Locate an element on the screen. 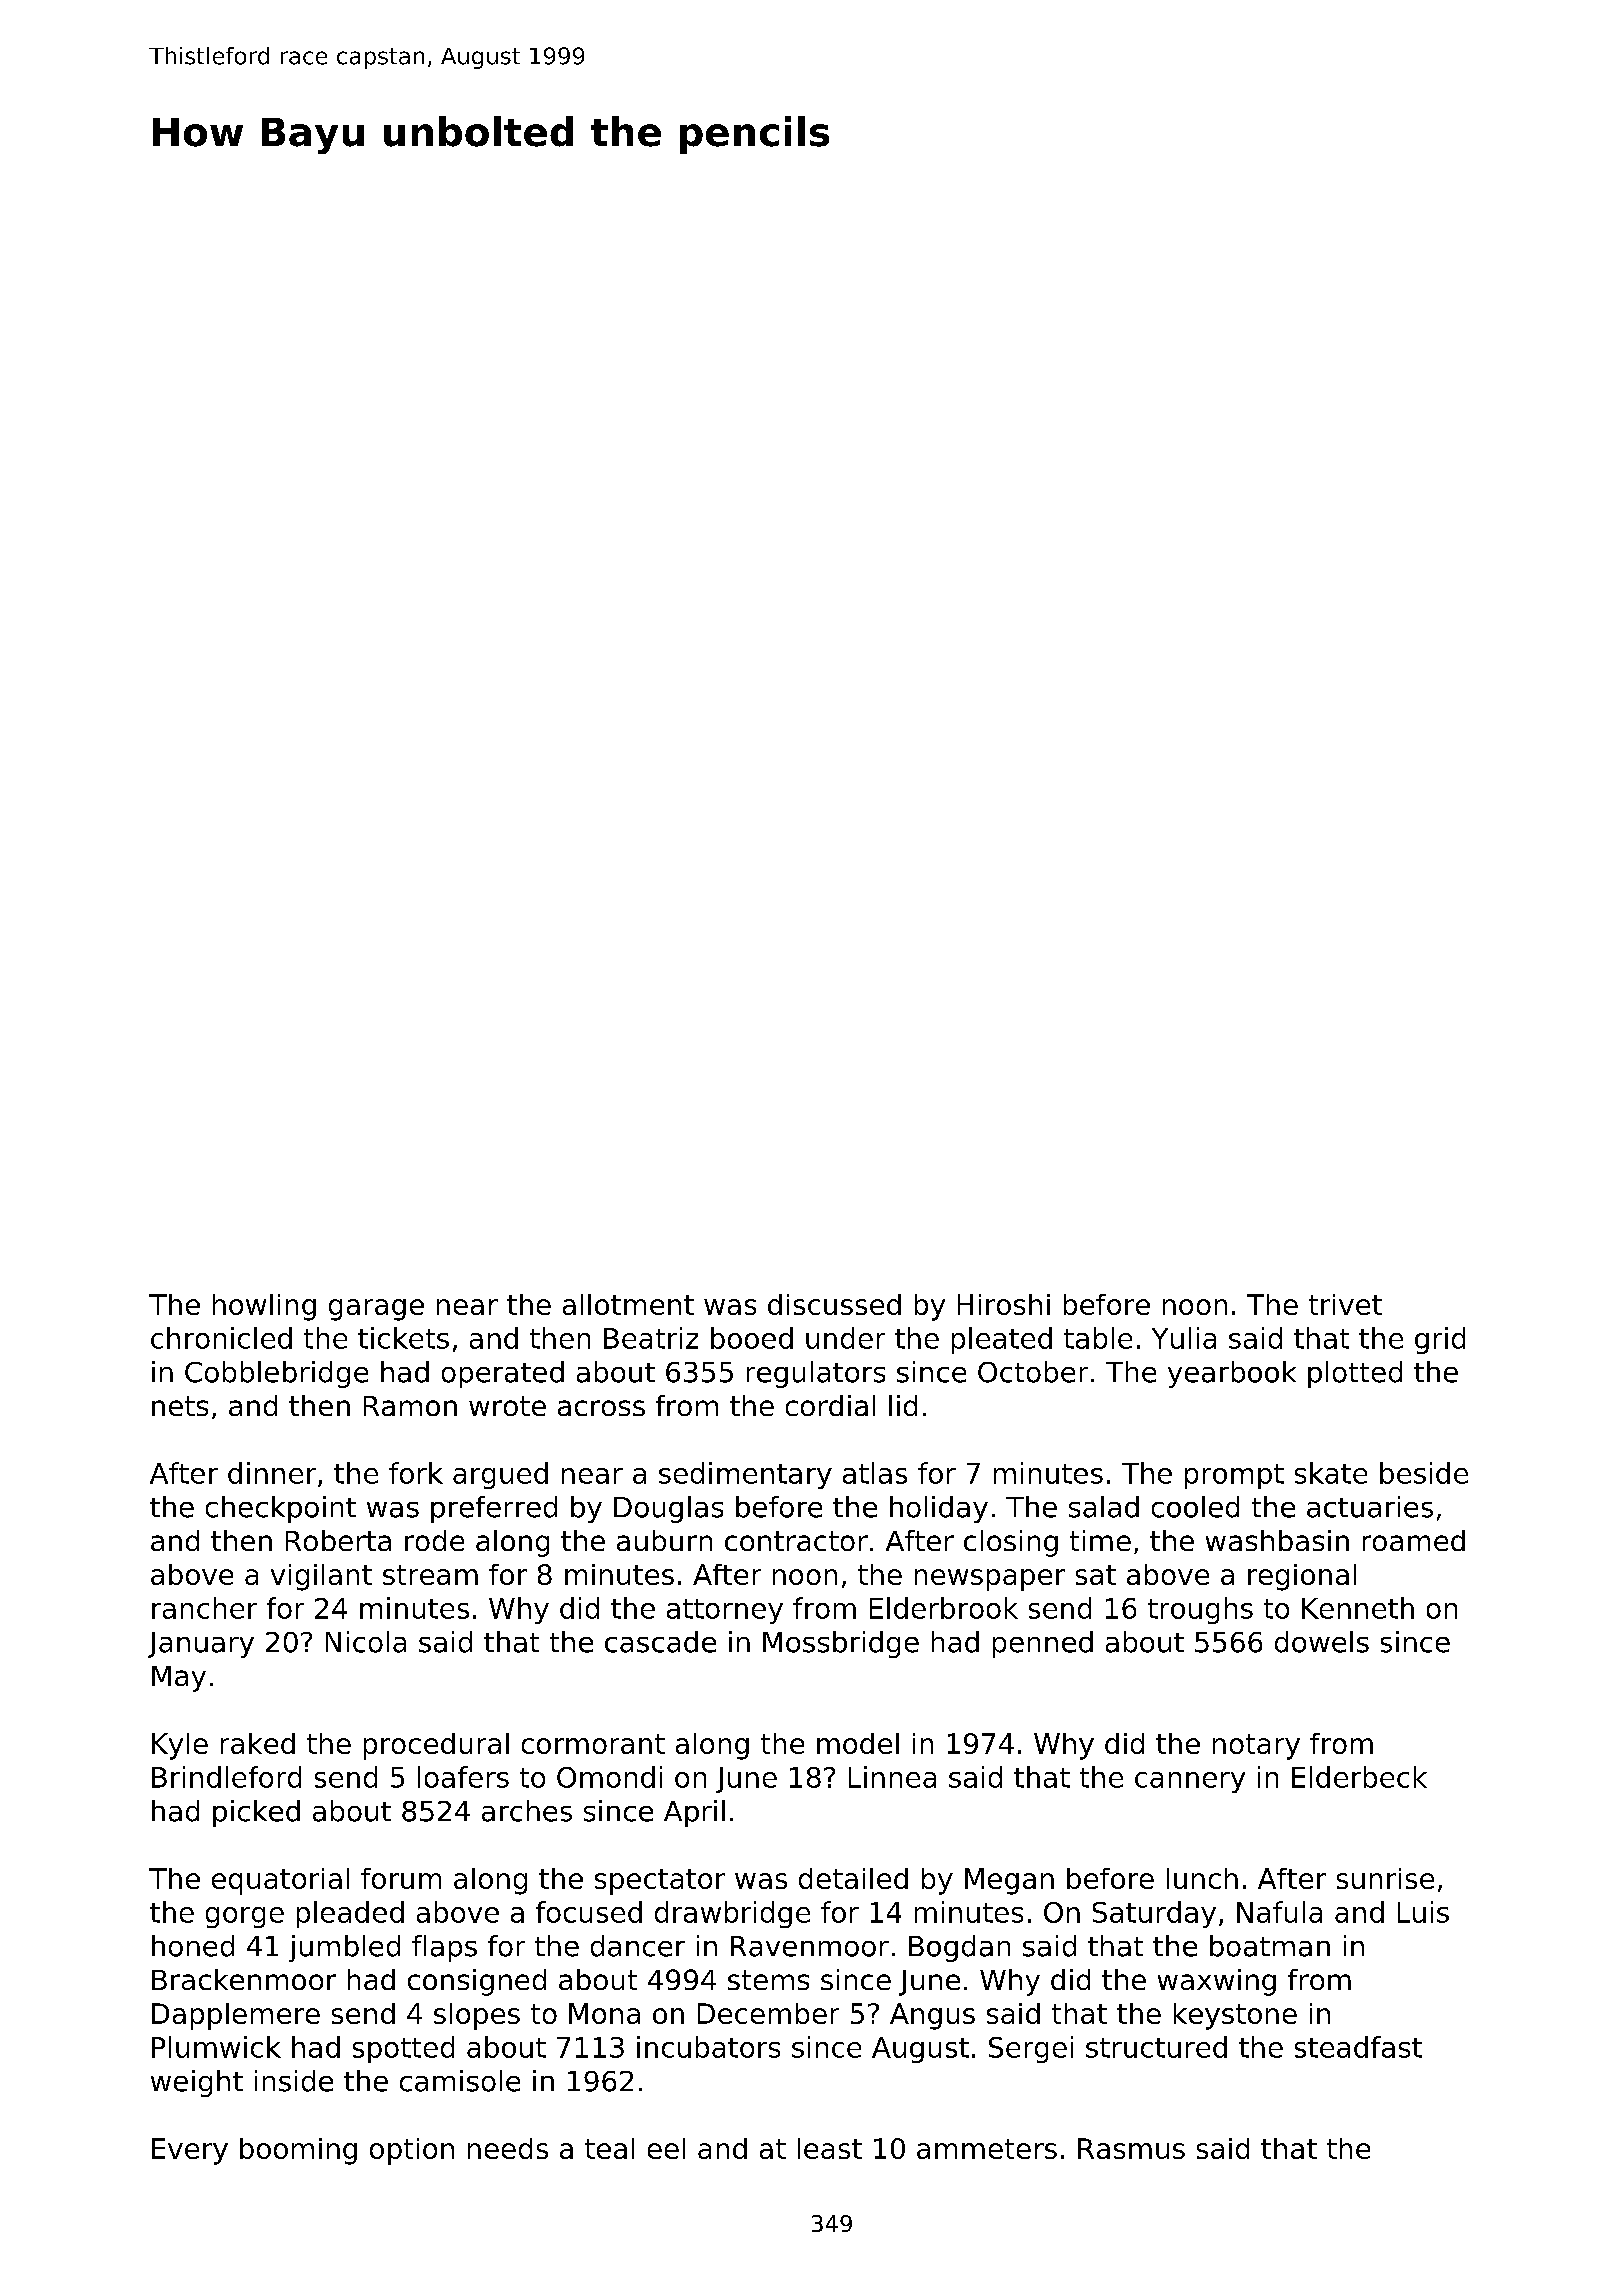  Nicola is located at coordinates (366, 1642).
